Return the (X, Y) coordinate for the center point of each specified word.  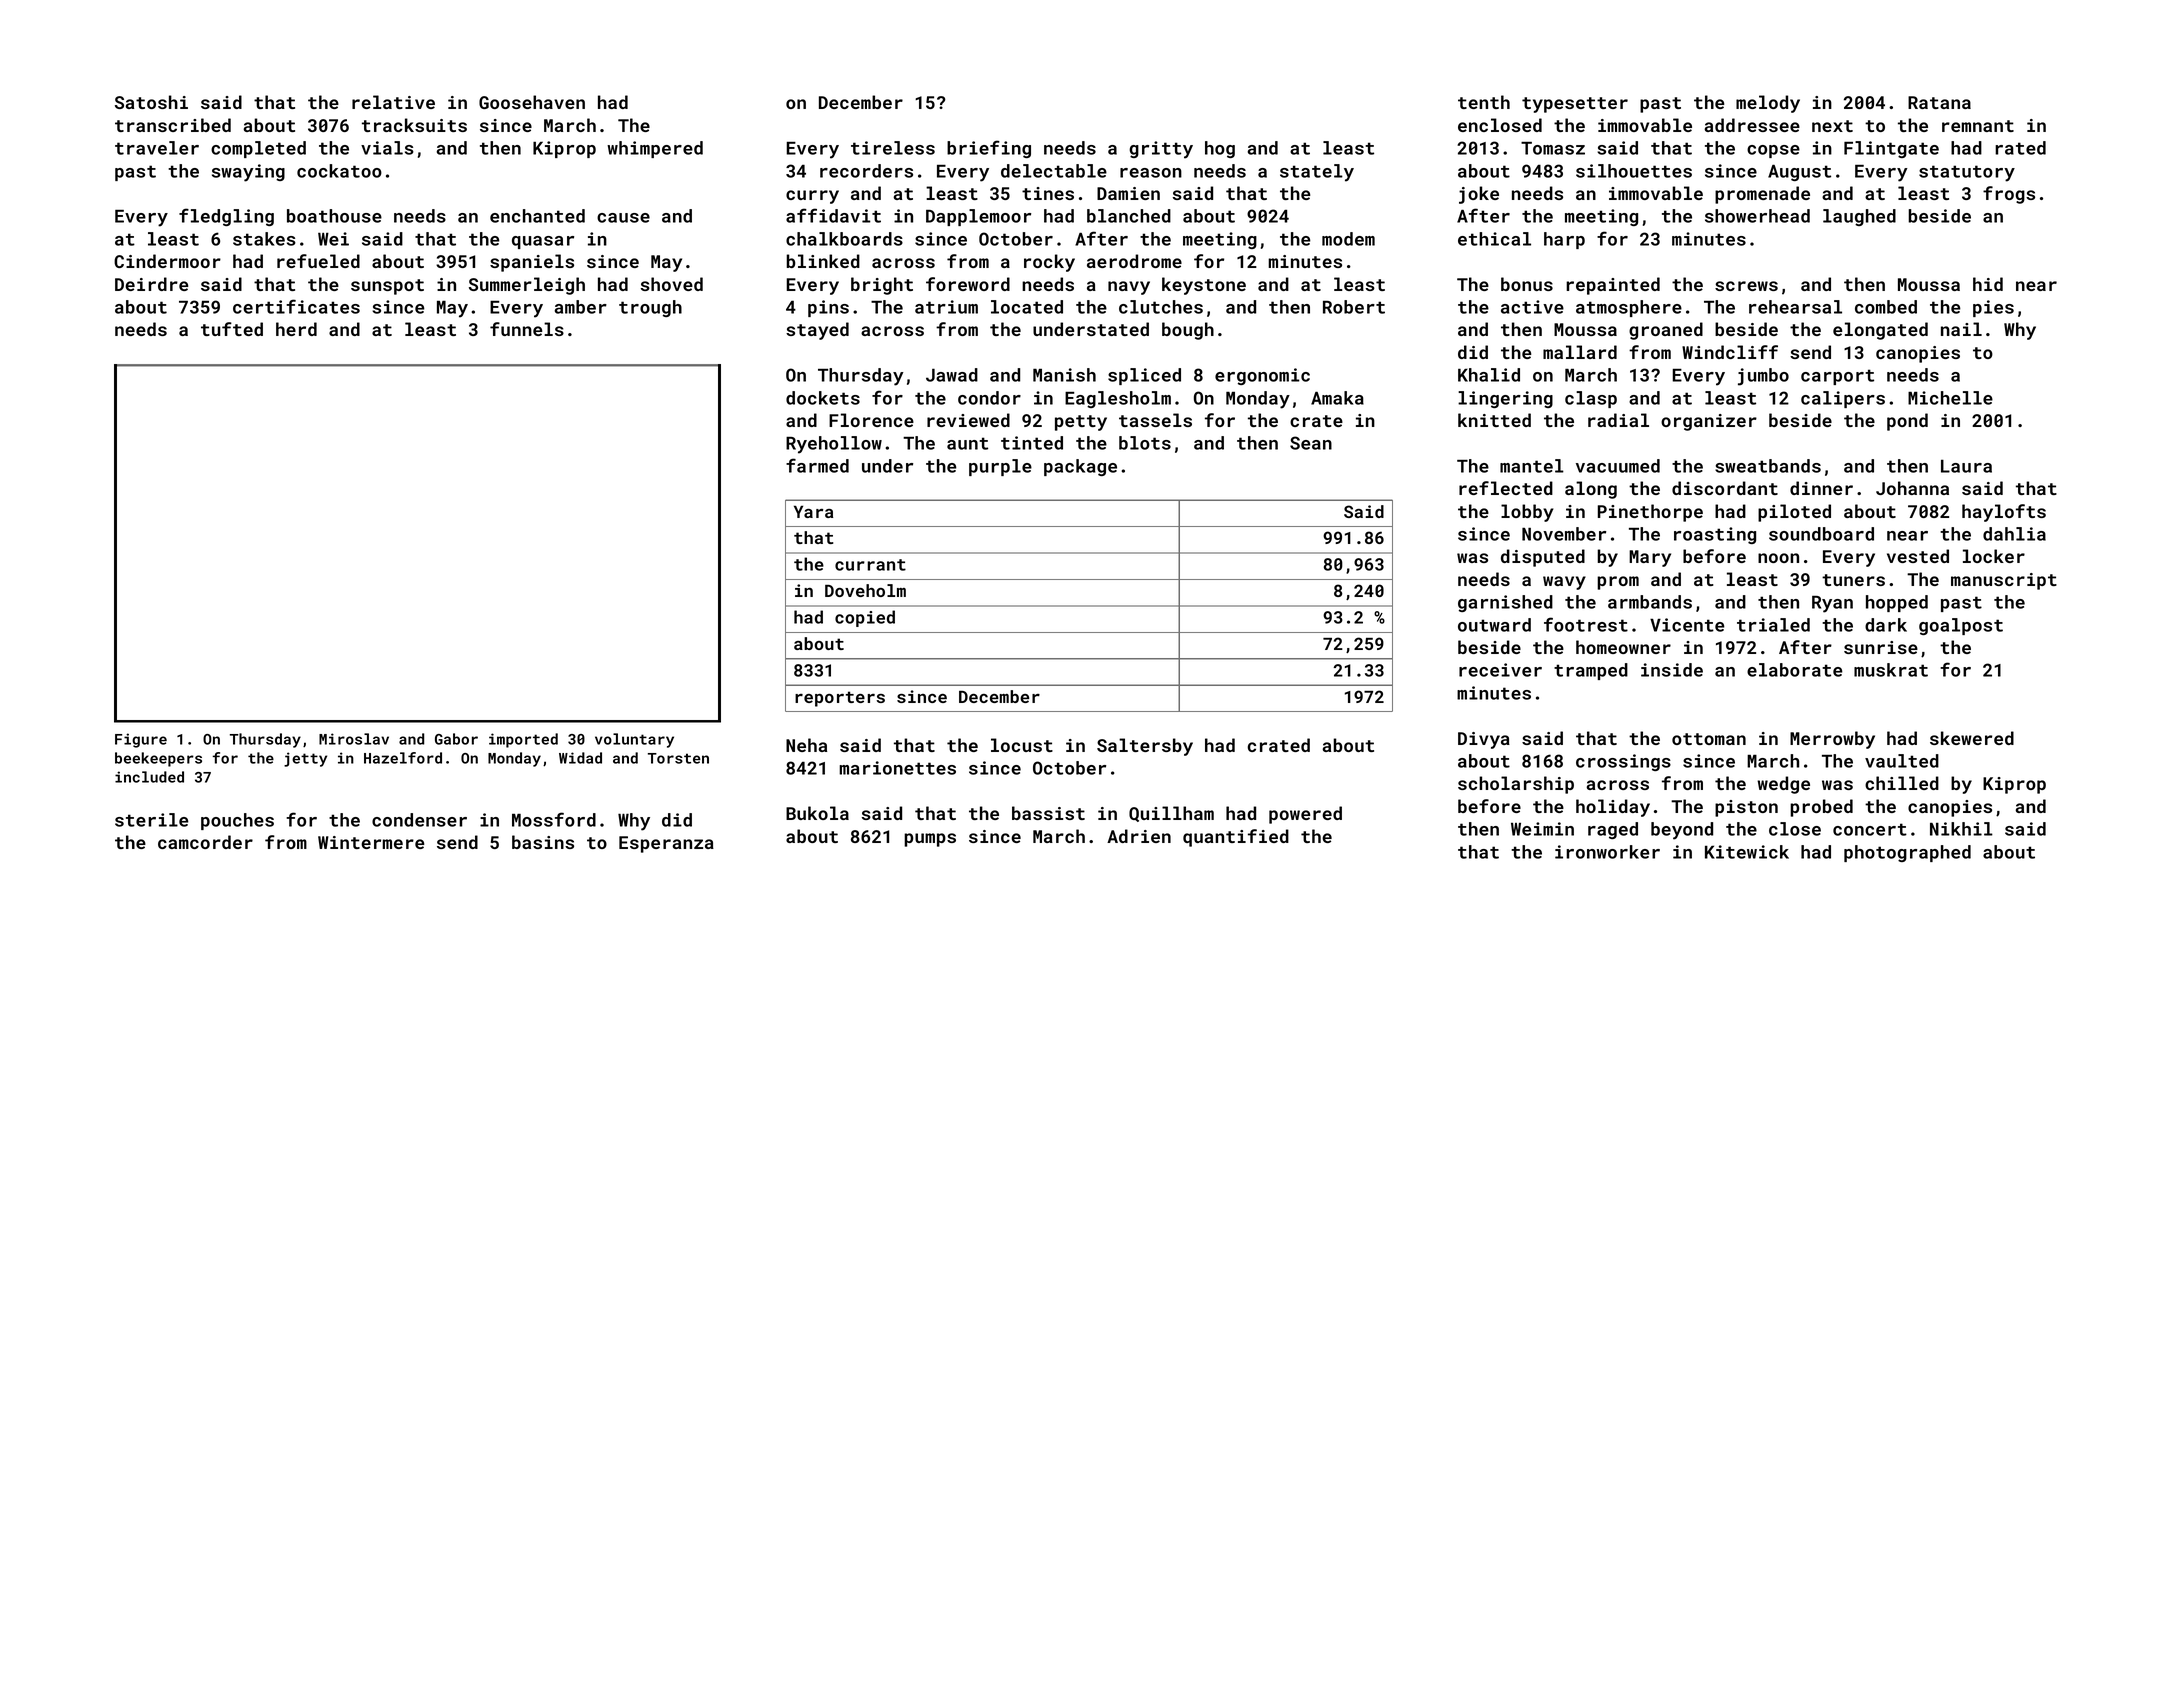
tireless (893, 148)
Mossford (554, 819)
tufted (232, 329)
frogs (2009, 195)
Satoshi (151, 102)
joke (1479, 195)
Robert (1354, 307)
